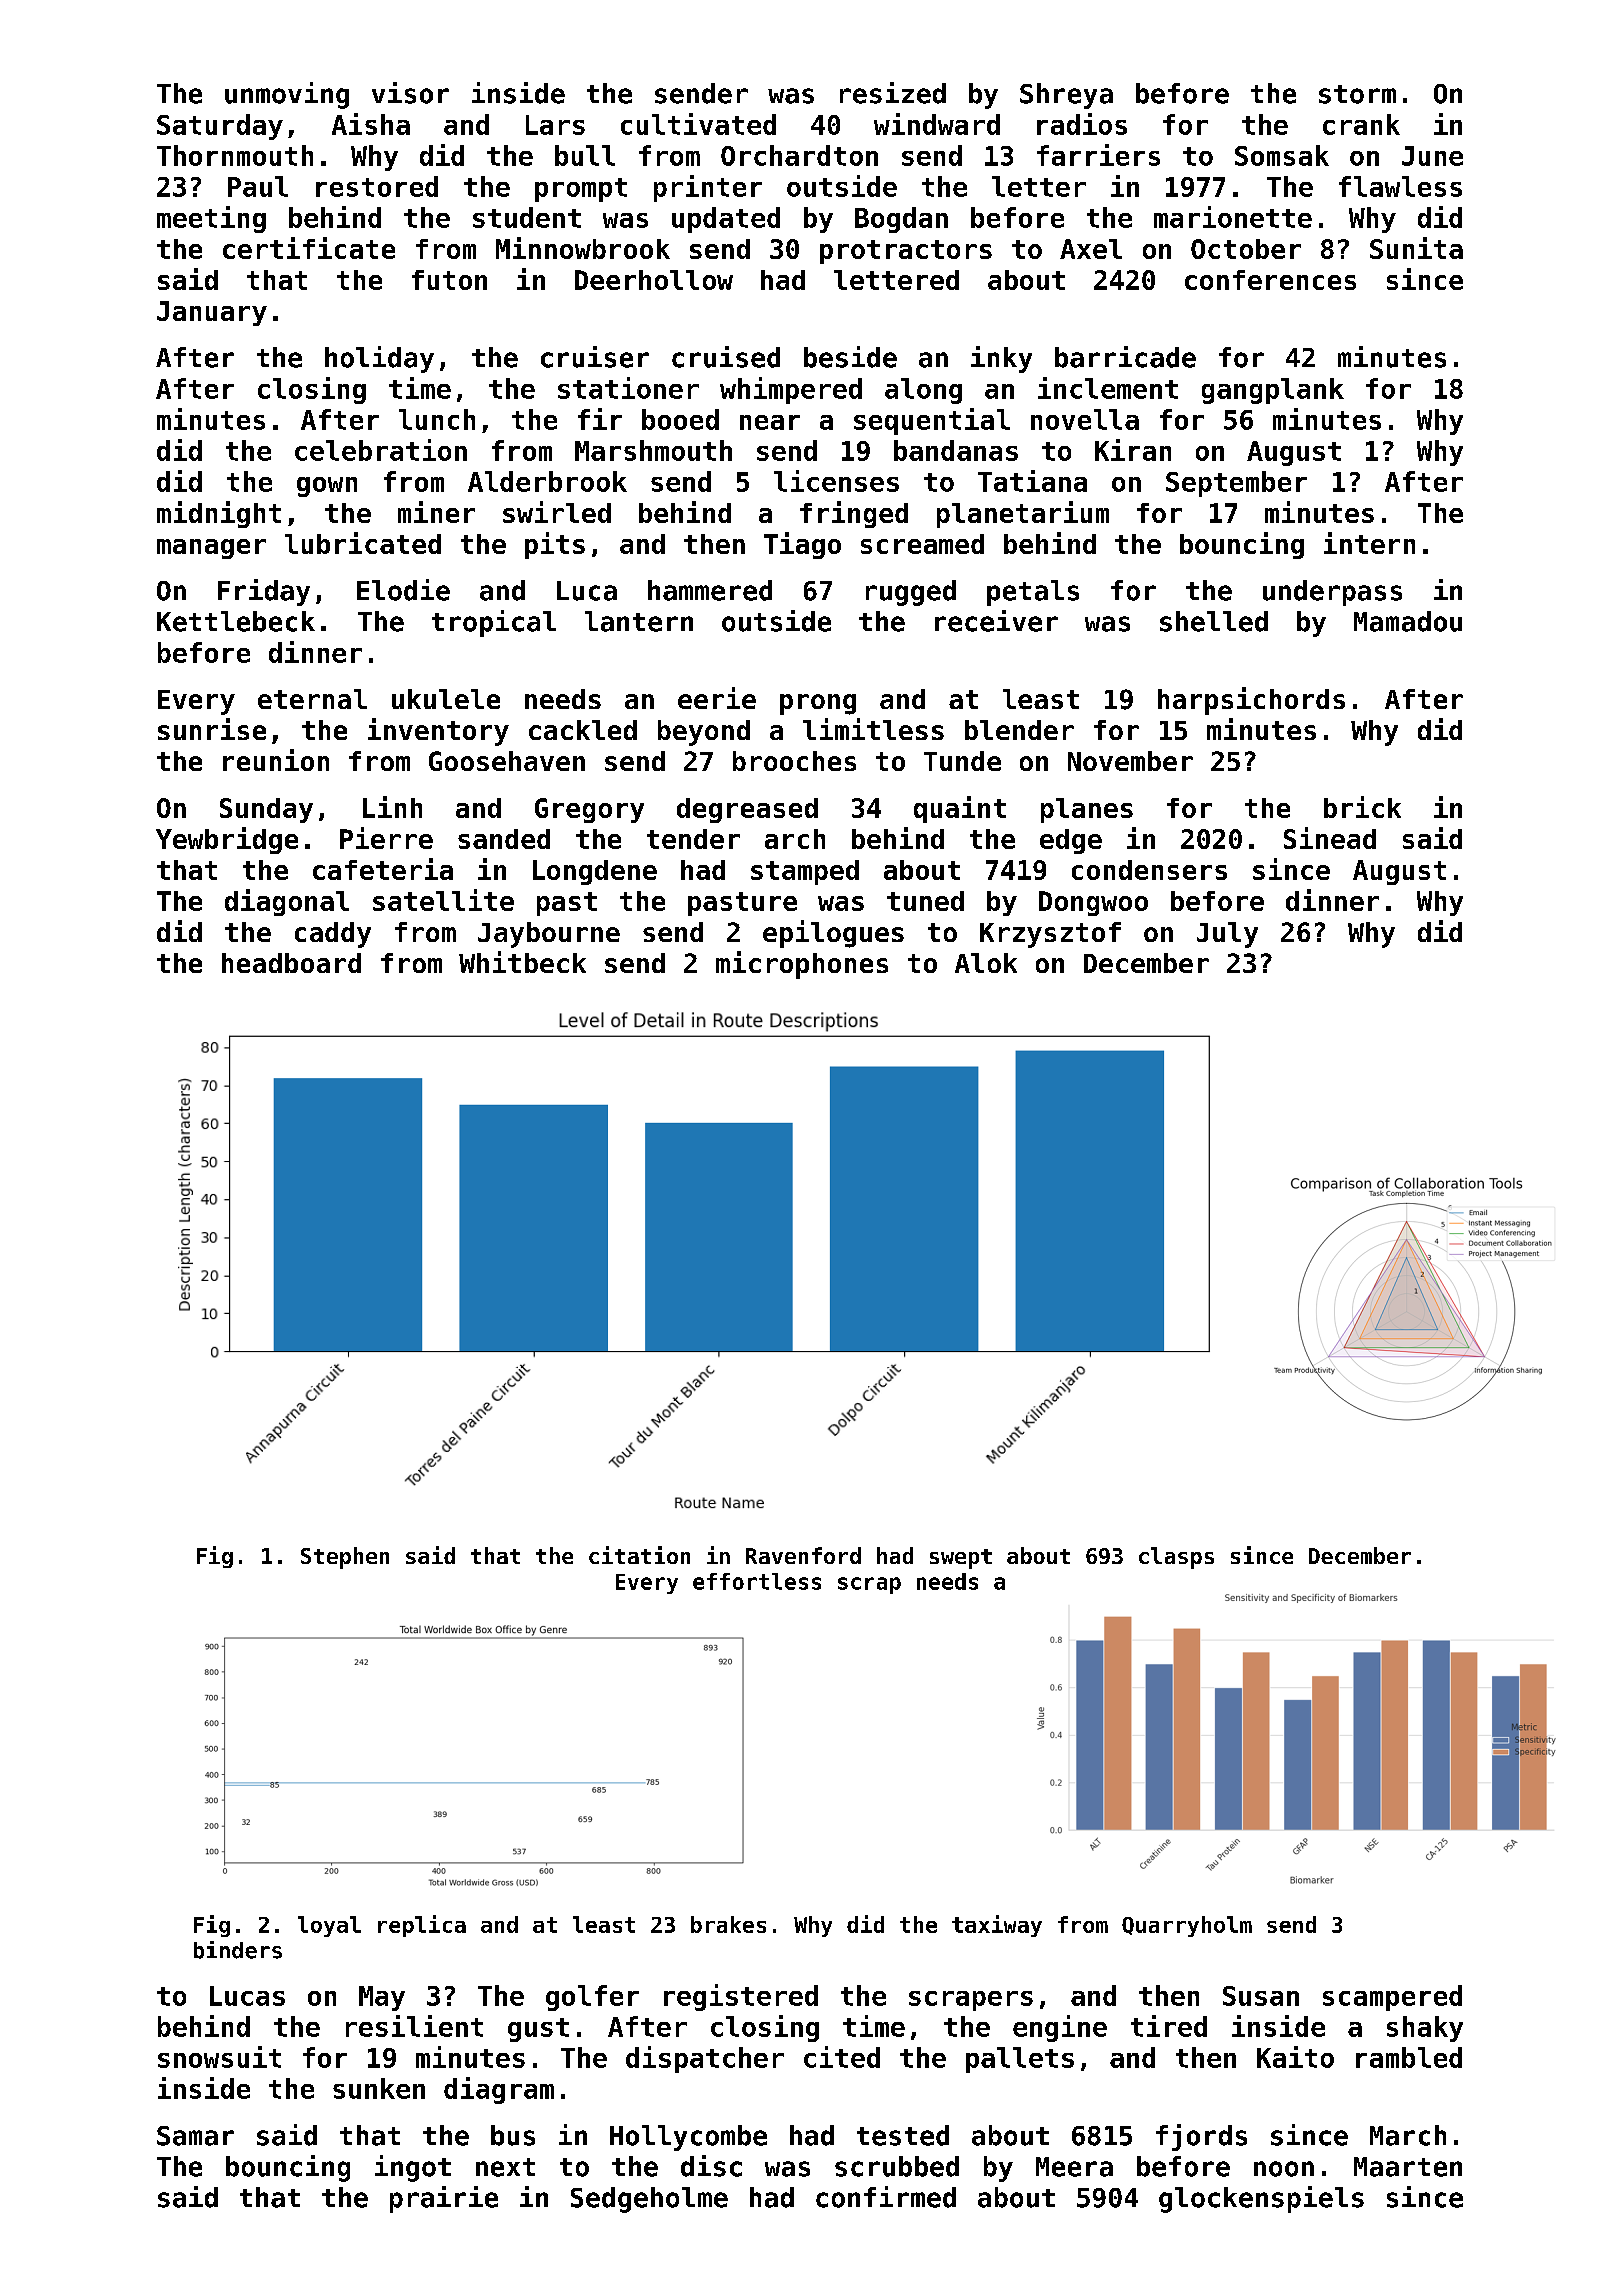 The height and width of the screenshot is (2292, 1620). Describe the element at coordinates (639, 1555) in the screenshot. I see `citation` at that location.
